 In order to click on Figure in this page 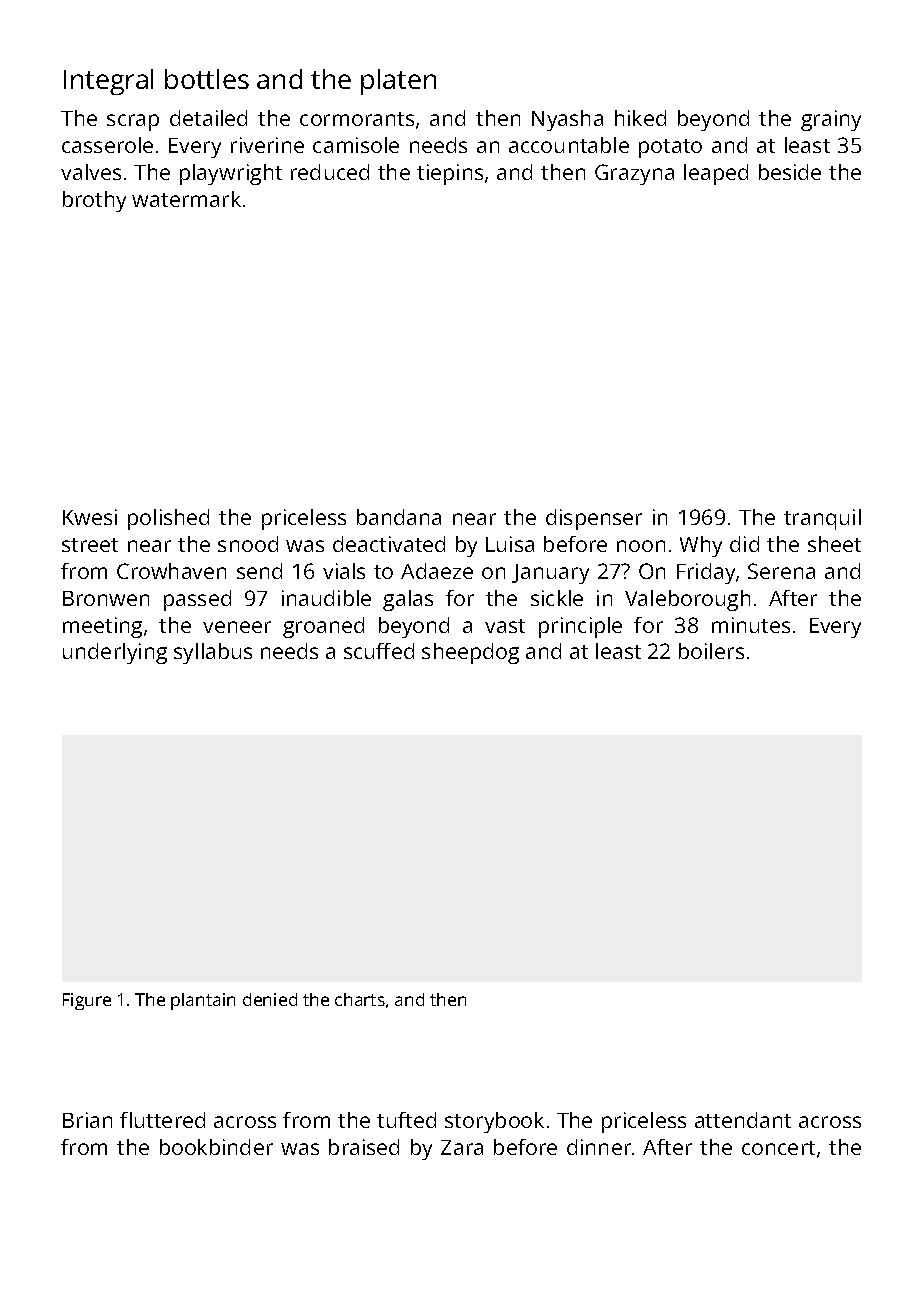, I will do `click(87, 1001)`.
